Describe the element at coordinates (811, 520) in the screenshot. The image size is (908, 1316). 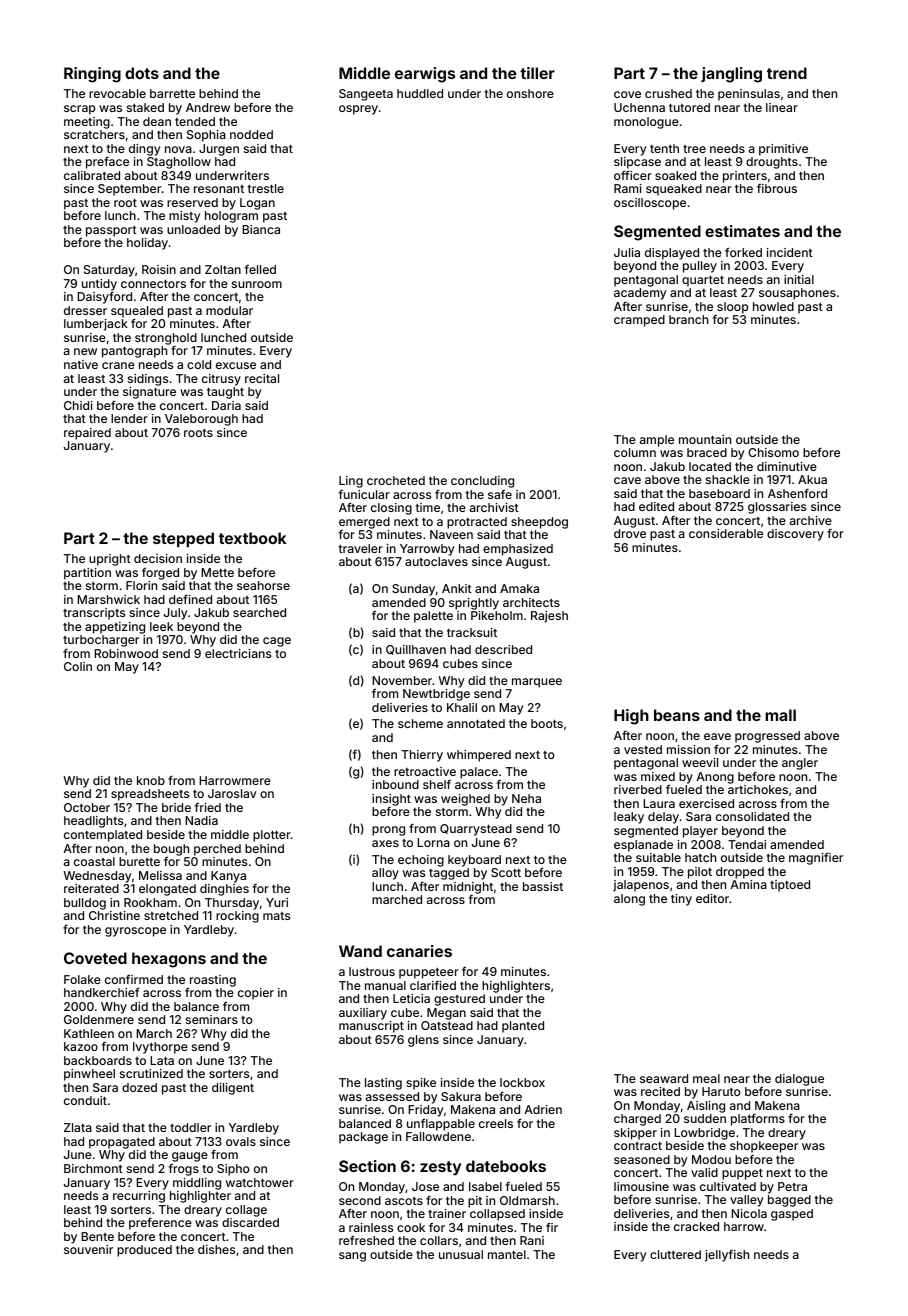
I see `archive` at that location.
